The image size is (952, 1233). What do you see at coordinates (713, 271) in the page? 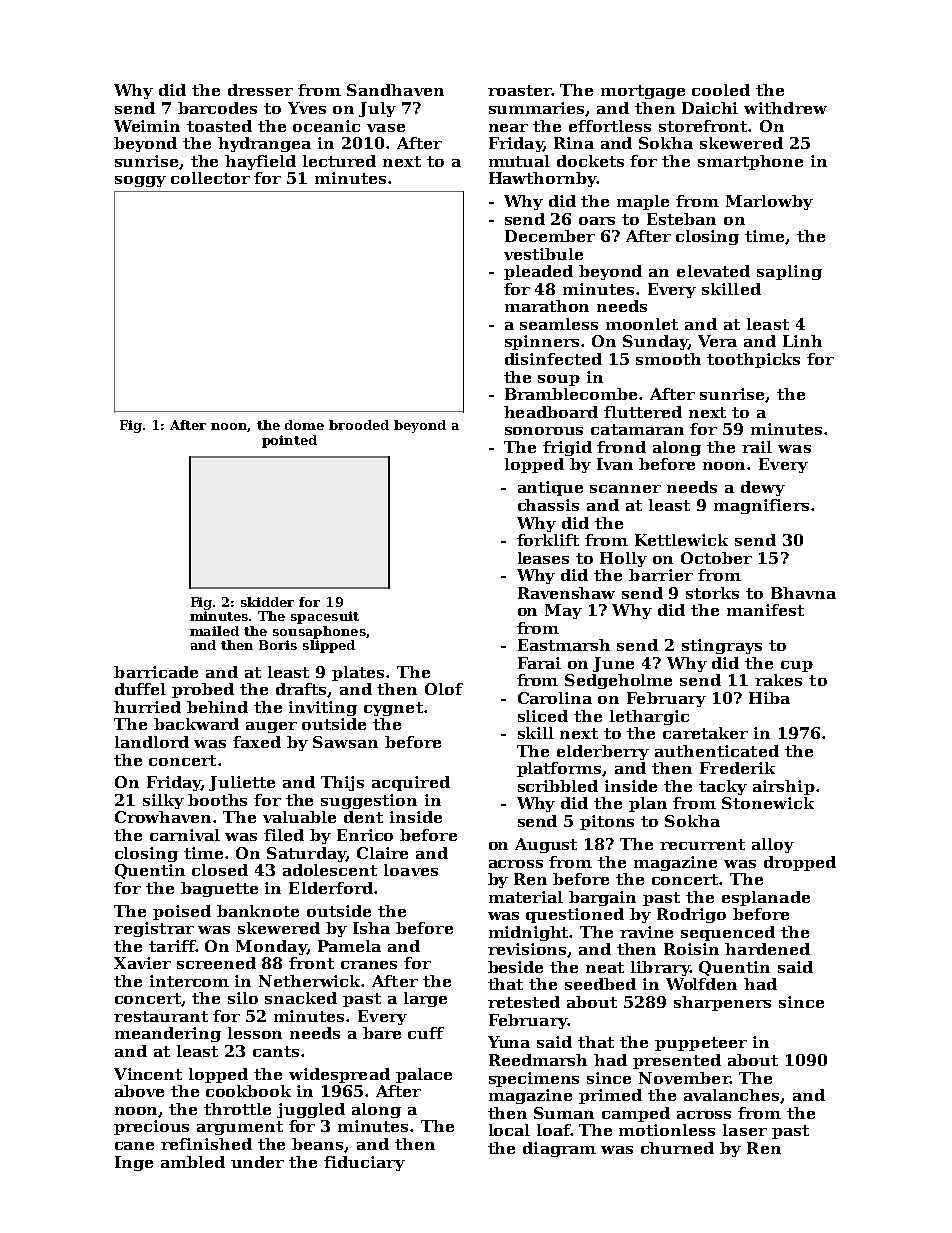
I see `elevated` at bounding box center [713, 271].
